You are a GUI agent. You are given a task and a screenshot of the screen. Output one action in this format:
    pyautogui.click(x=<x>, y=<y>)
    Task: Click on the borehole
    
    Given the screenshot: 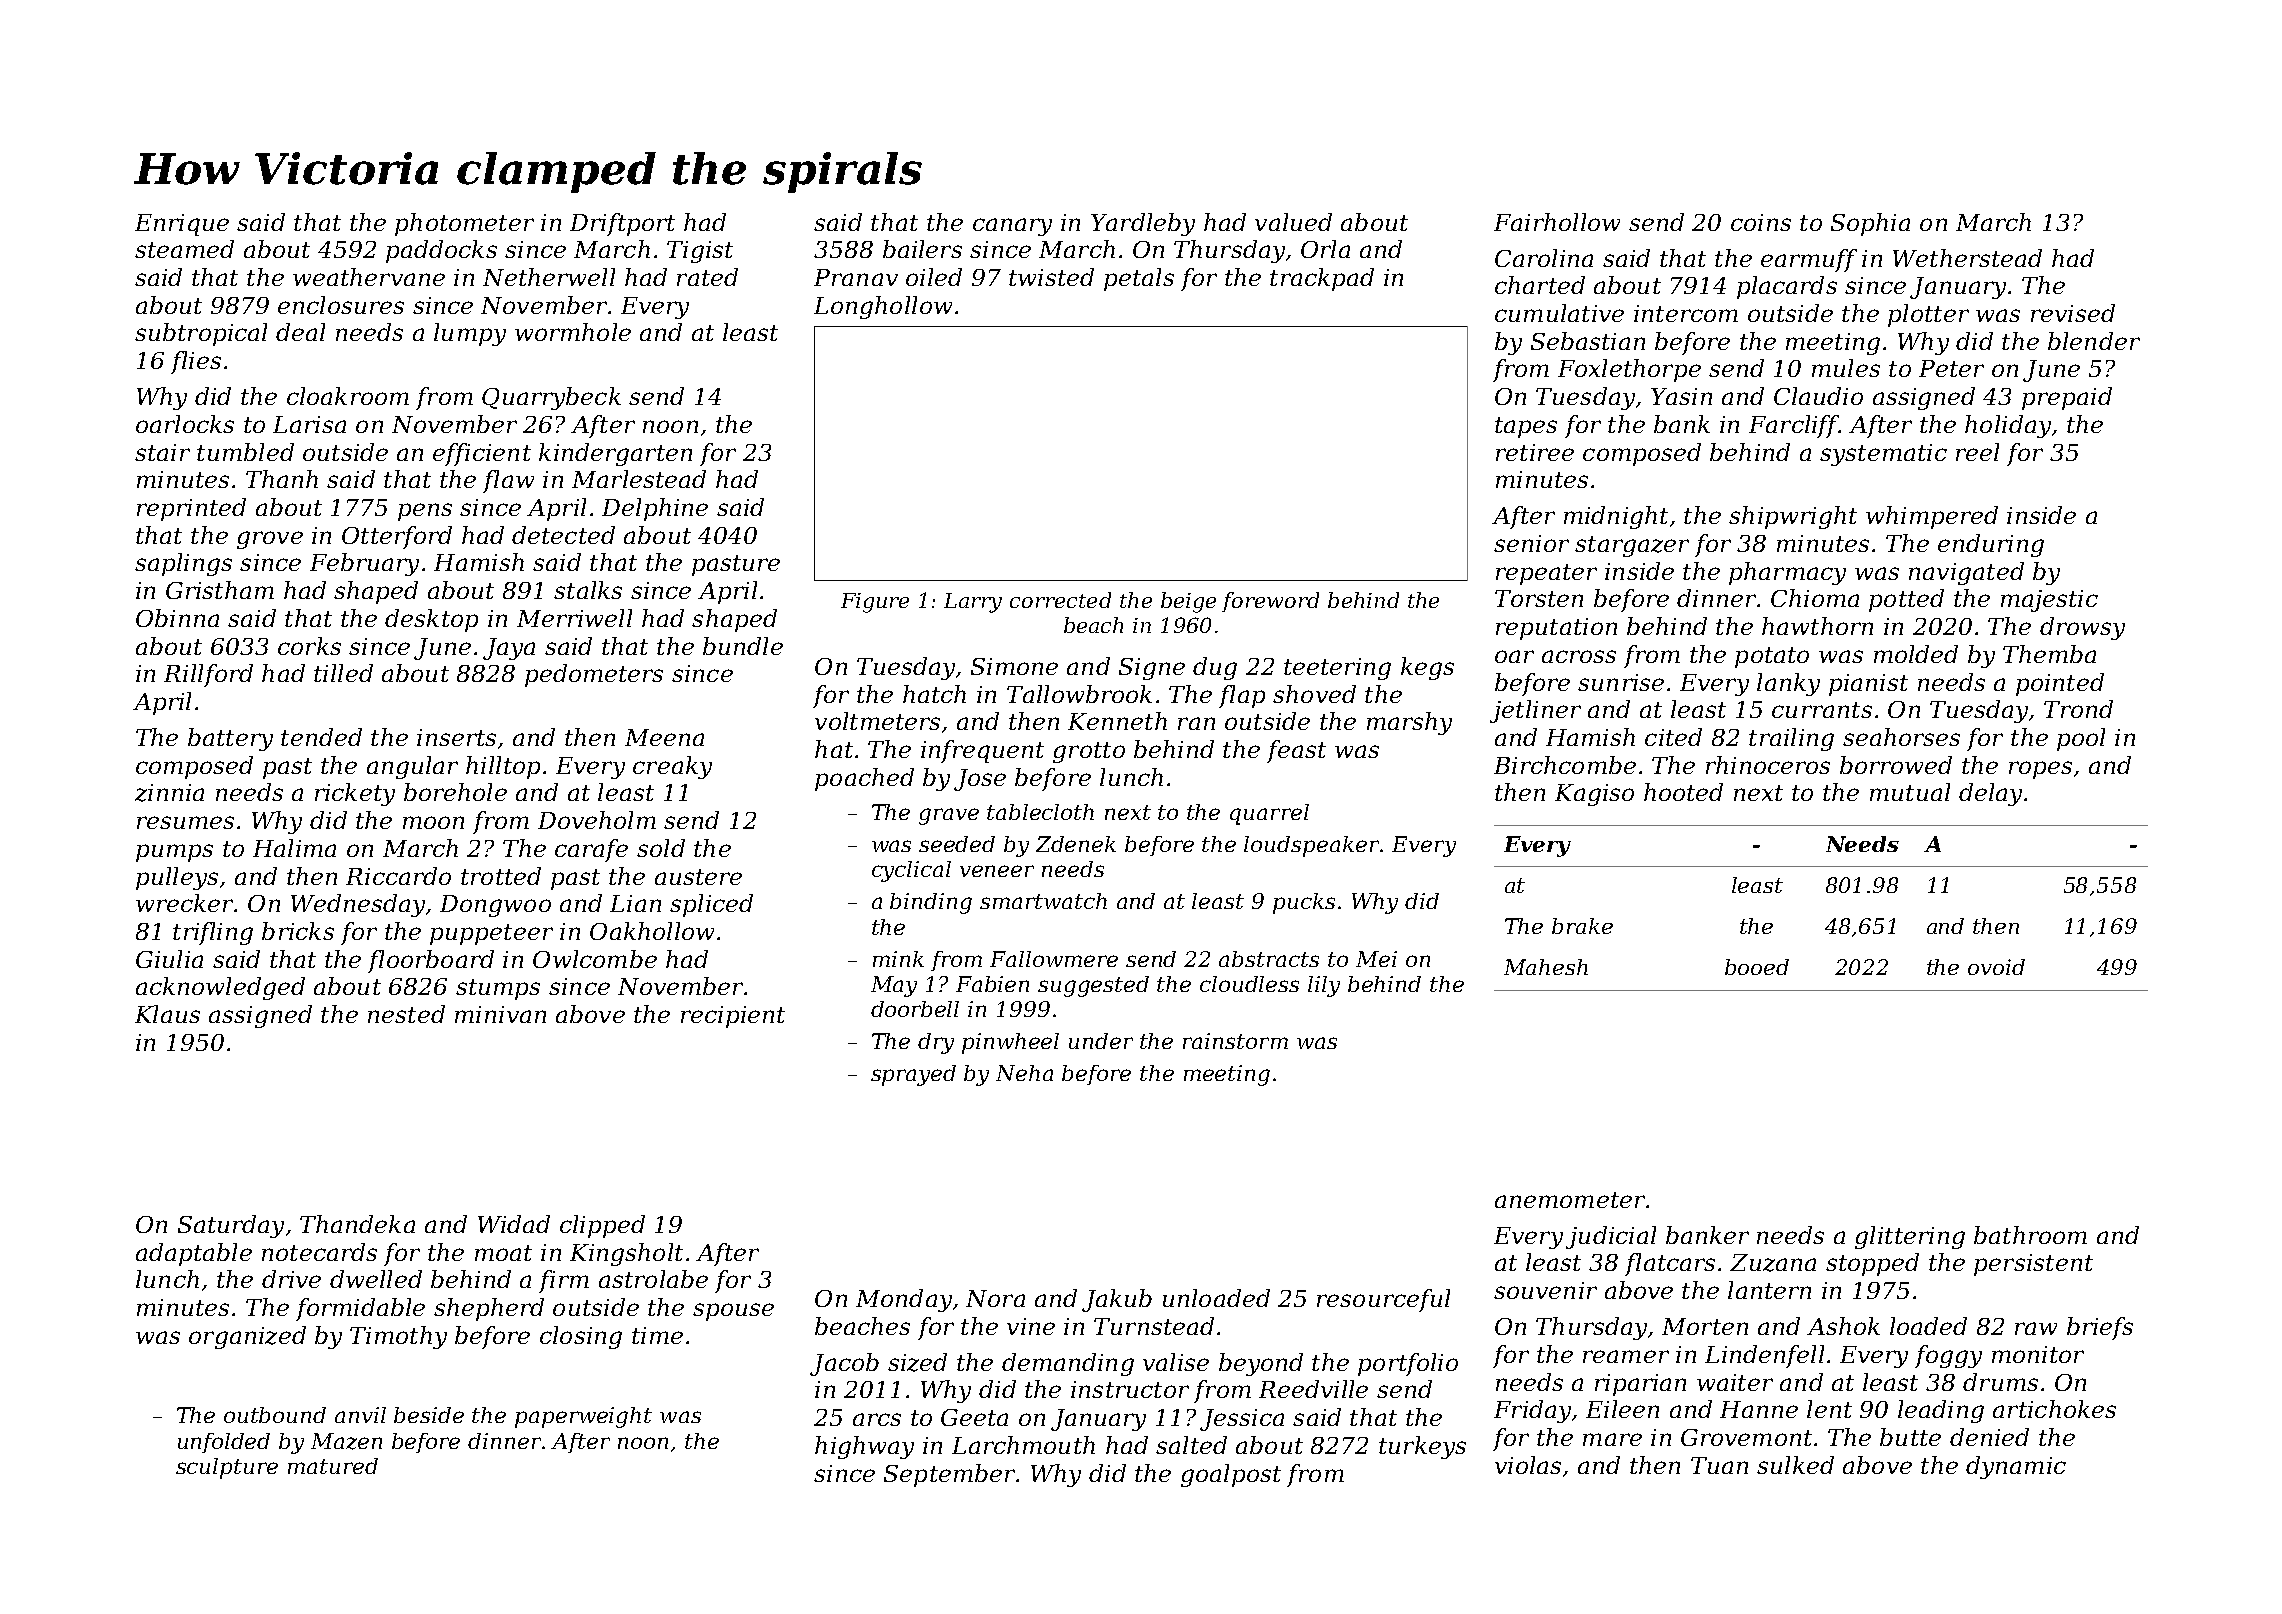 What is the action you would take?
    pyautogui.click(x=455, y=792)
